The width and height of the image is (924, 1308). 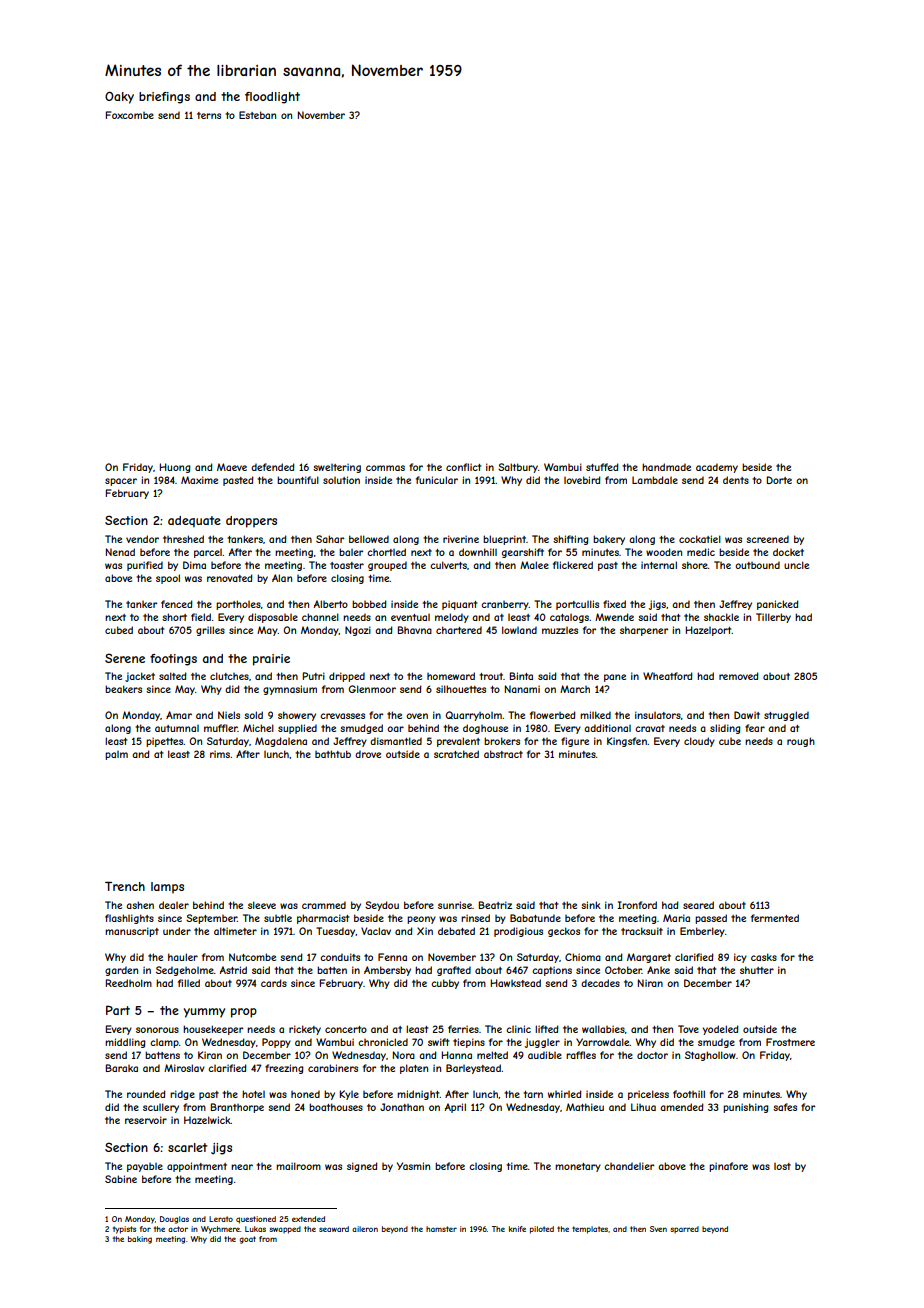 I want to click on conflict, so click(x=463, y=467).
